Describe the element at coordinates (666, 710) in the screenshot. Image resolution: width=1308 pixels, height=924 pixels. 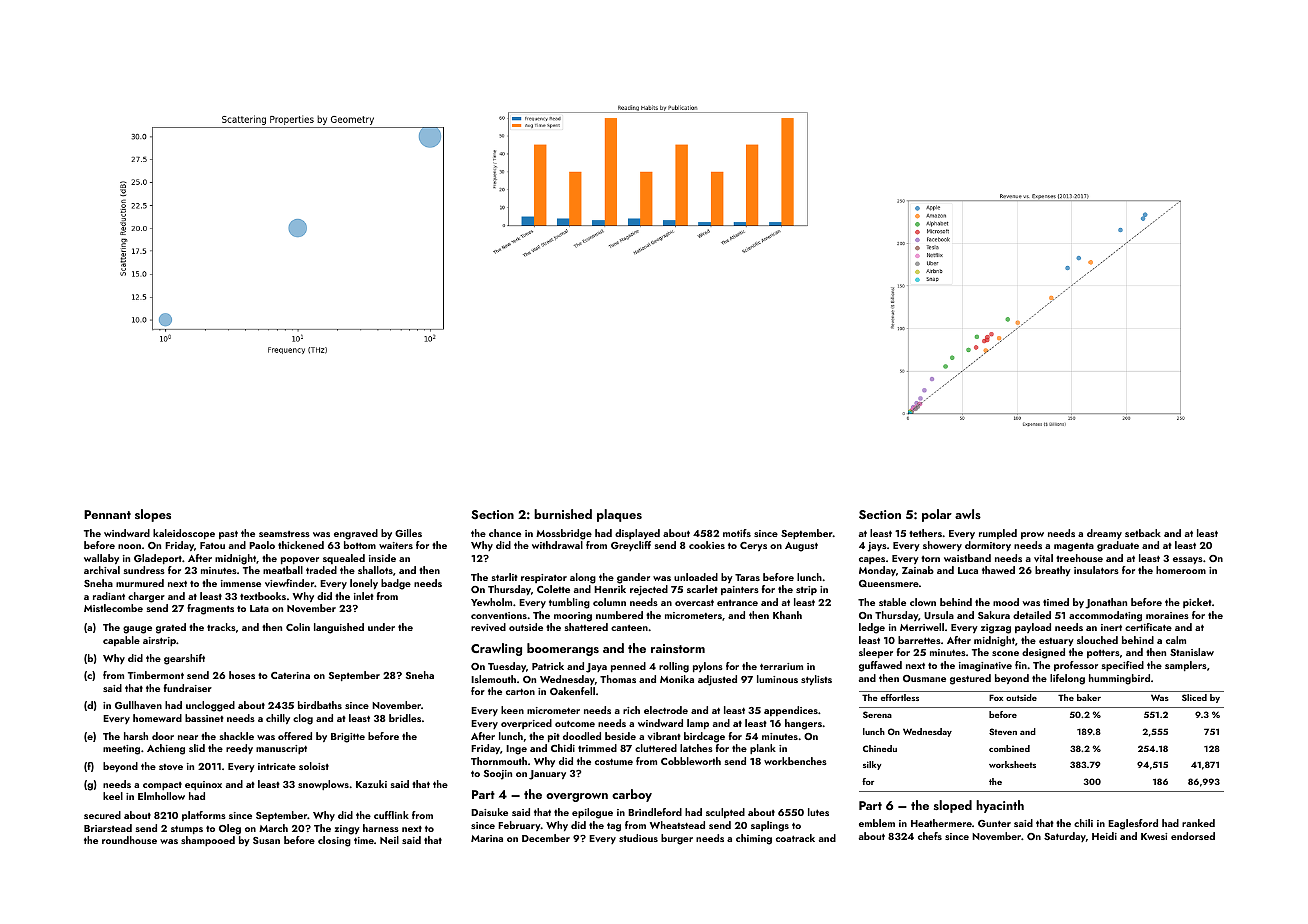
I see `electrode` at that location.
